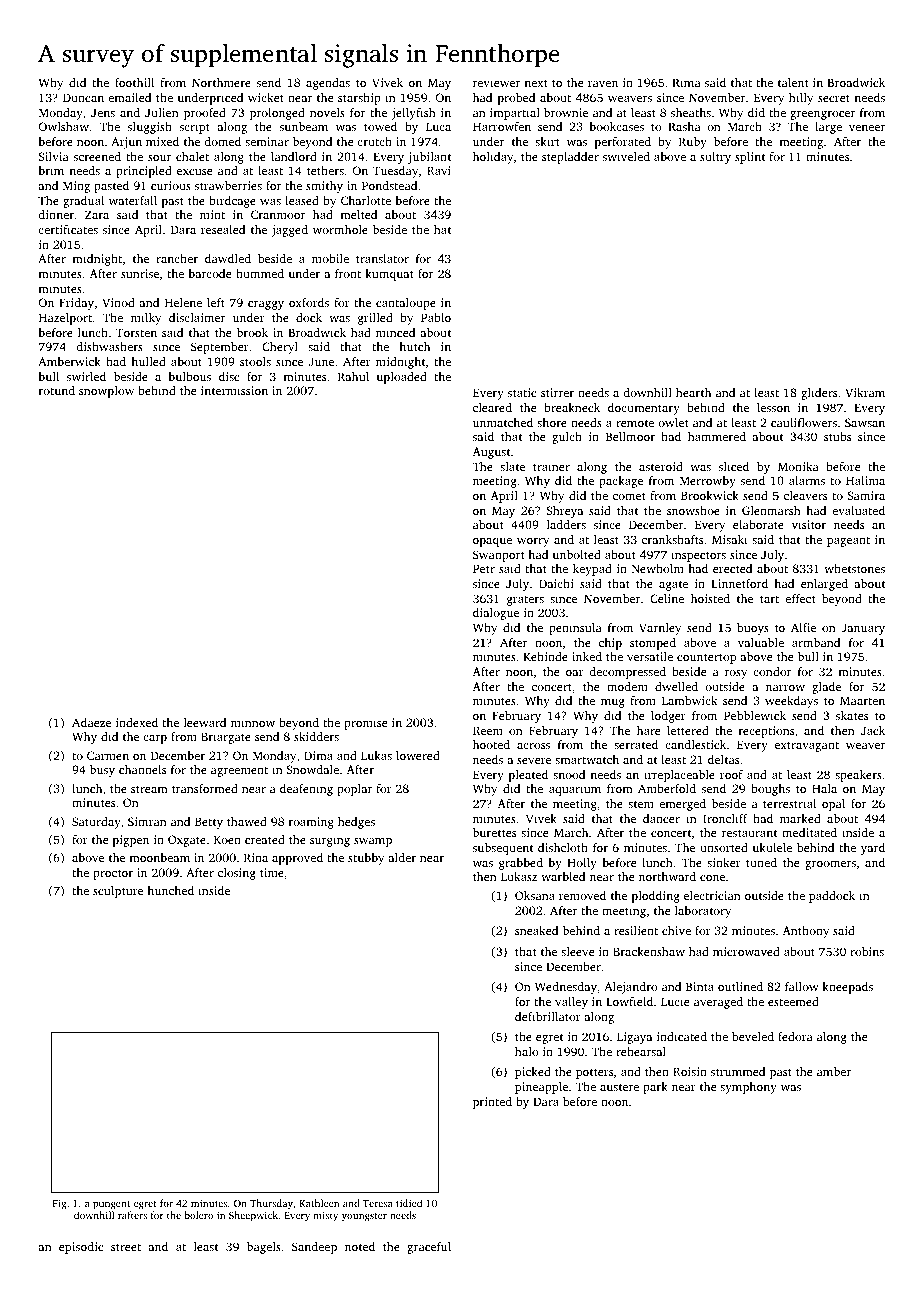  Describe the element at coordinates (575, 629) in the screenshot. I see `peninsula` at that location.
